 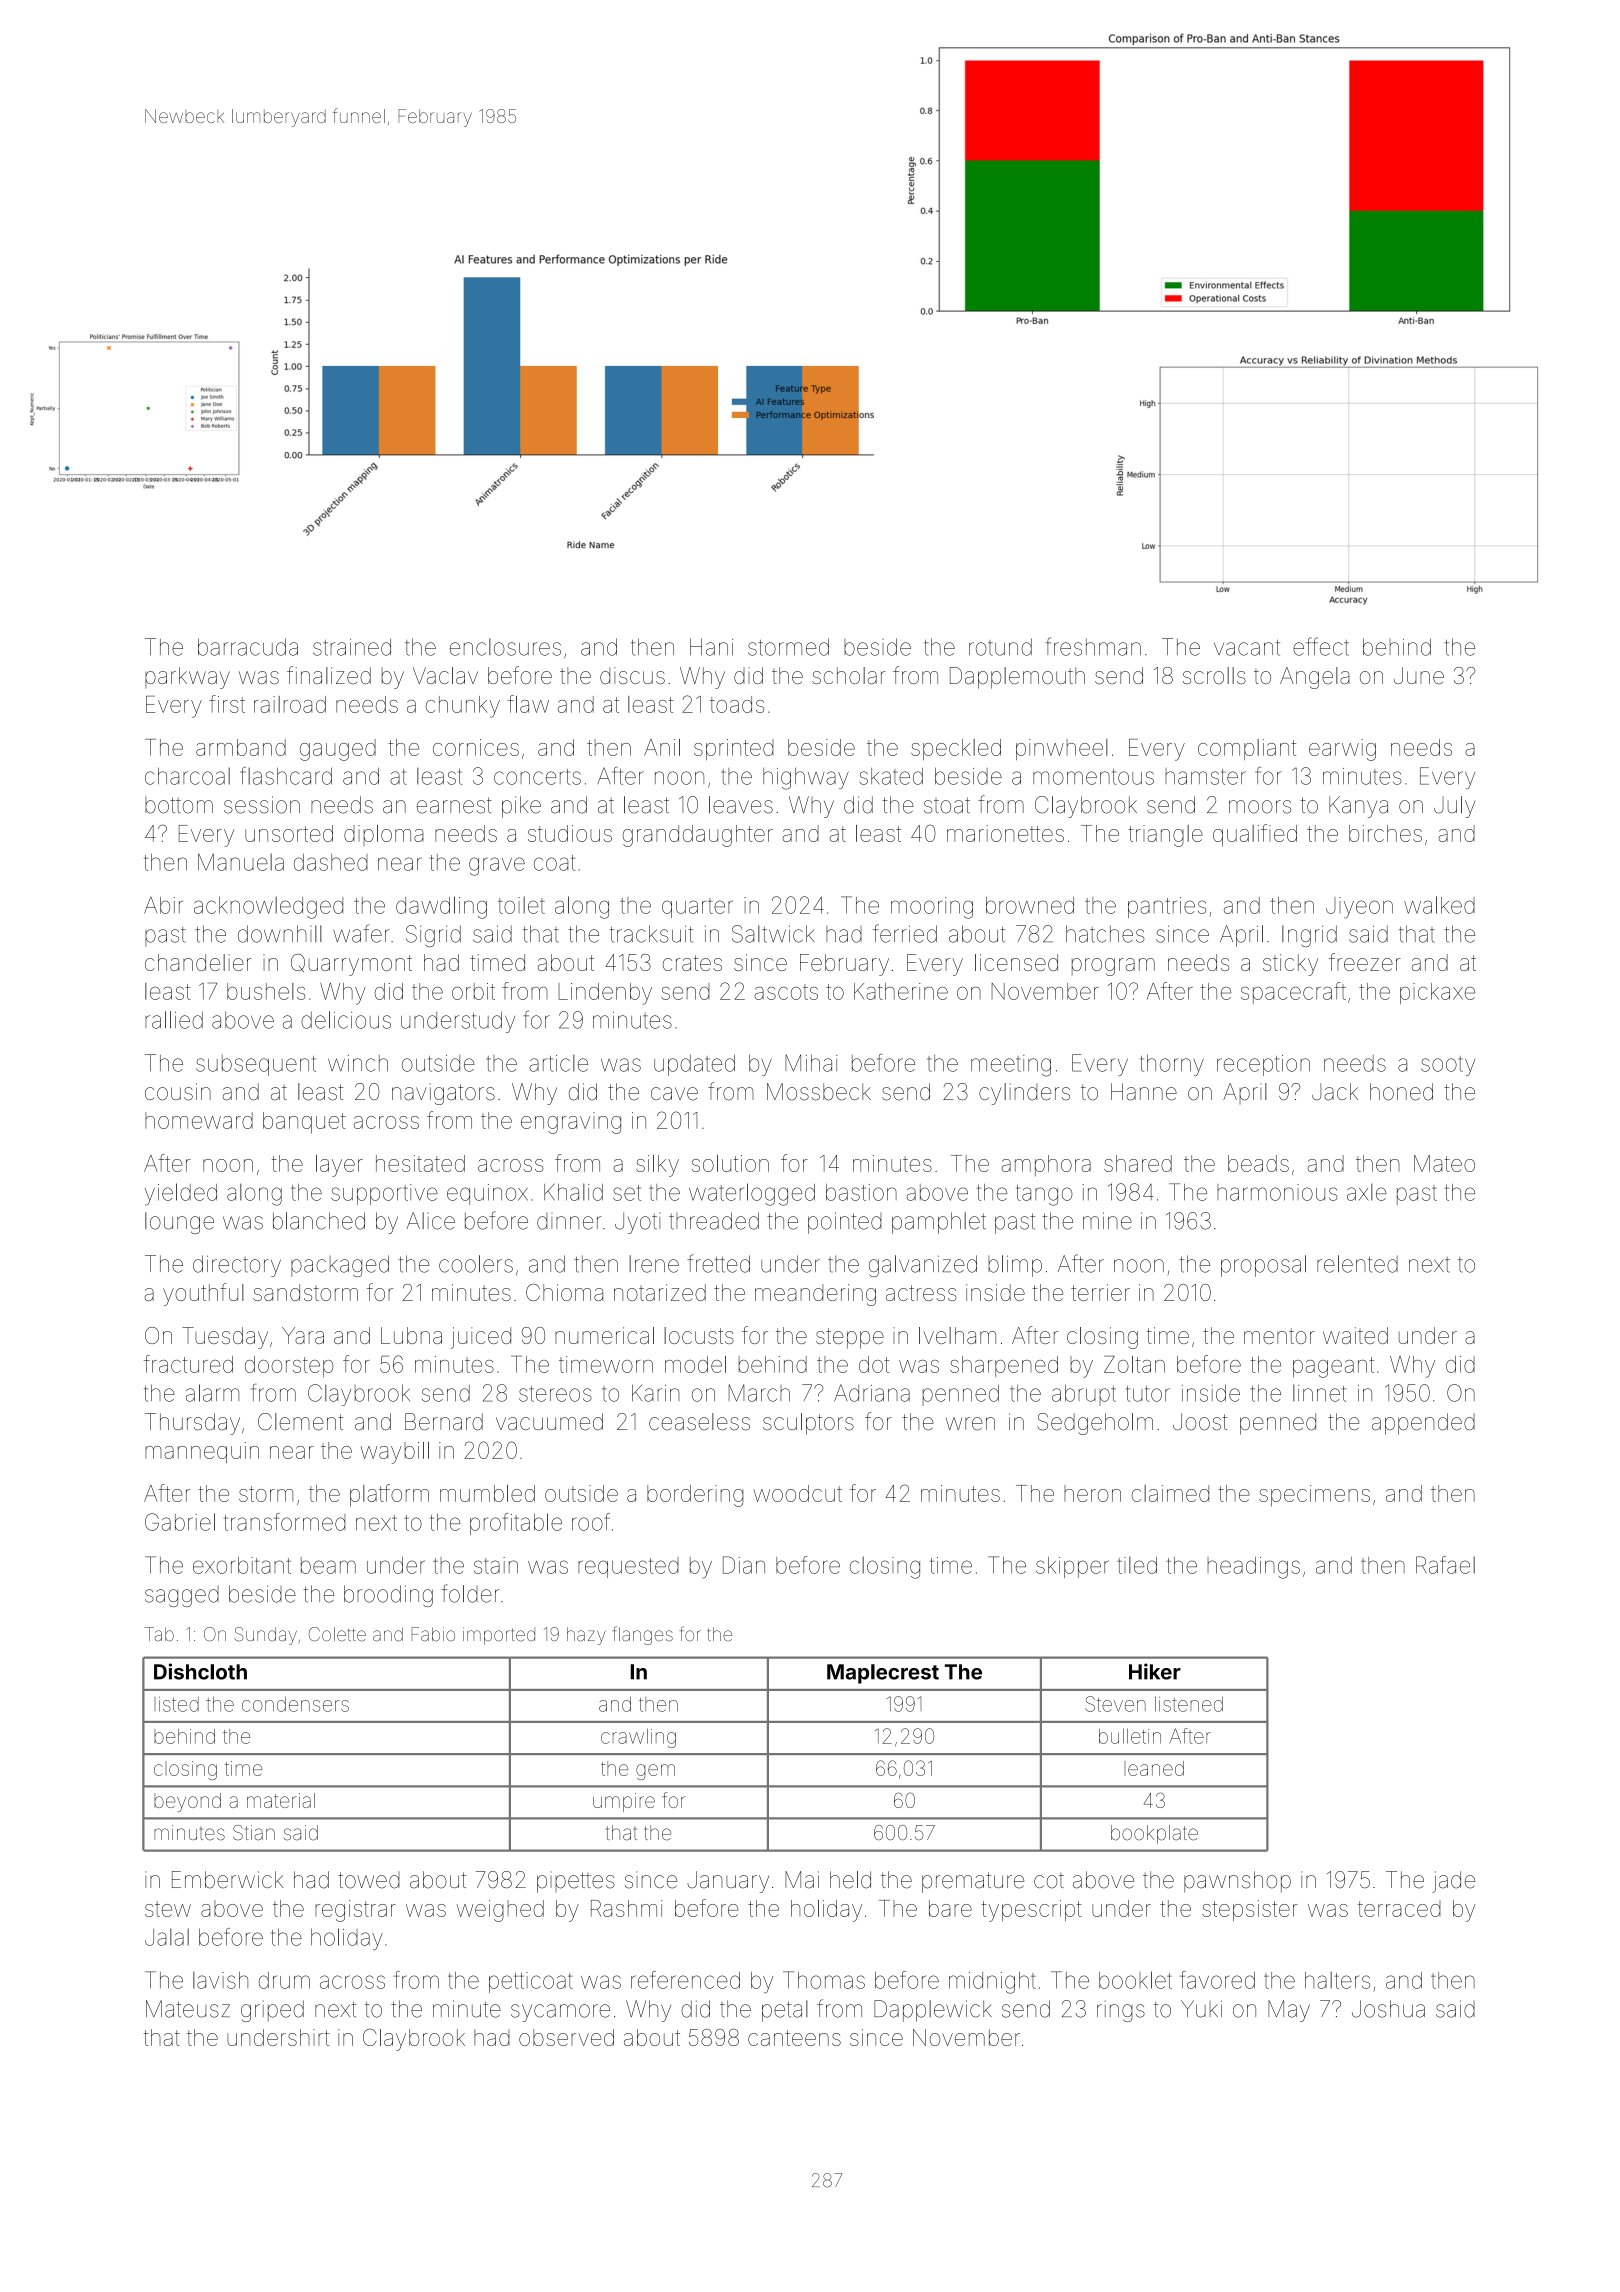 What do you see at coordinates (921, 1293) in the page?
I see `actress` at bounding box center [921, 1293].
